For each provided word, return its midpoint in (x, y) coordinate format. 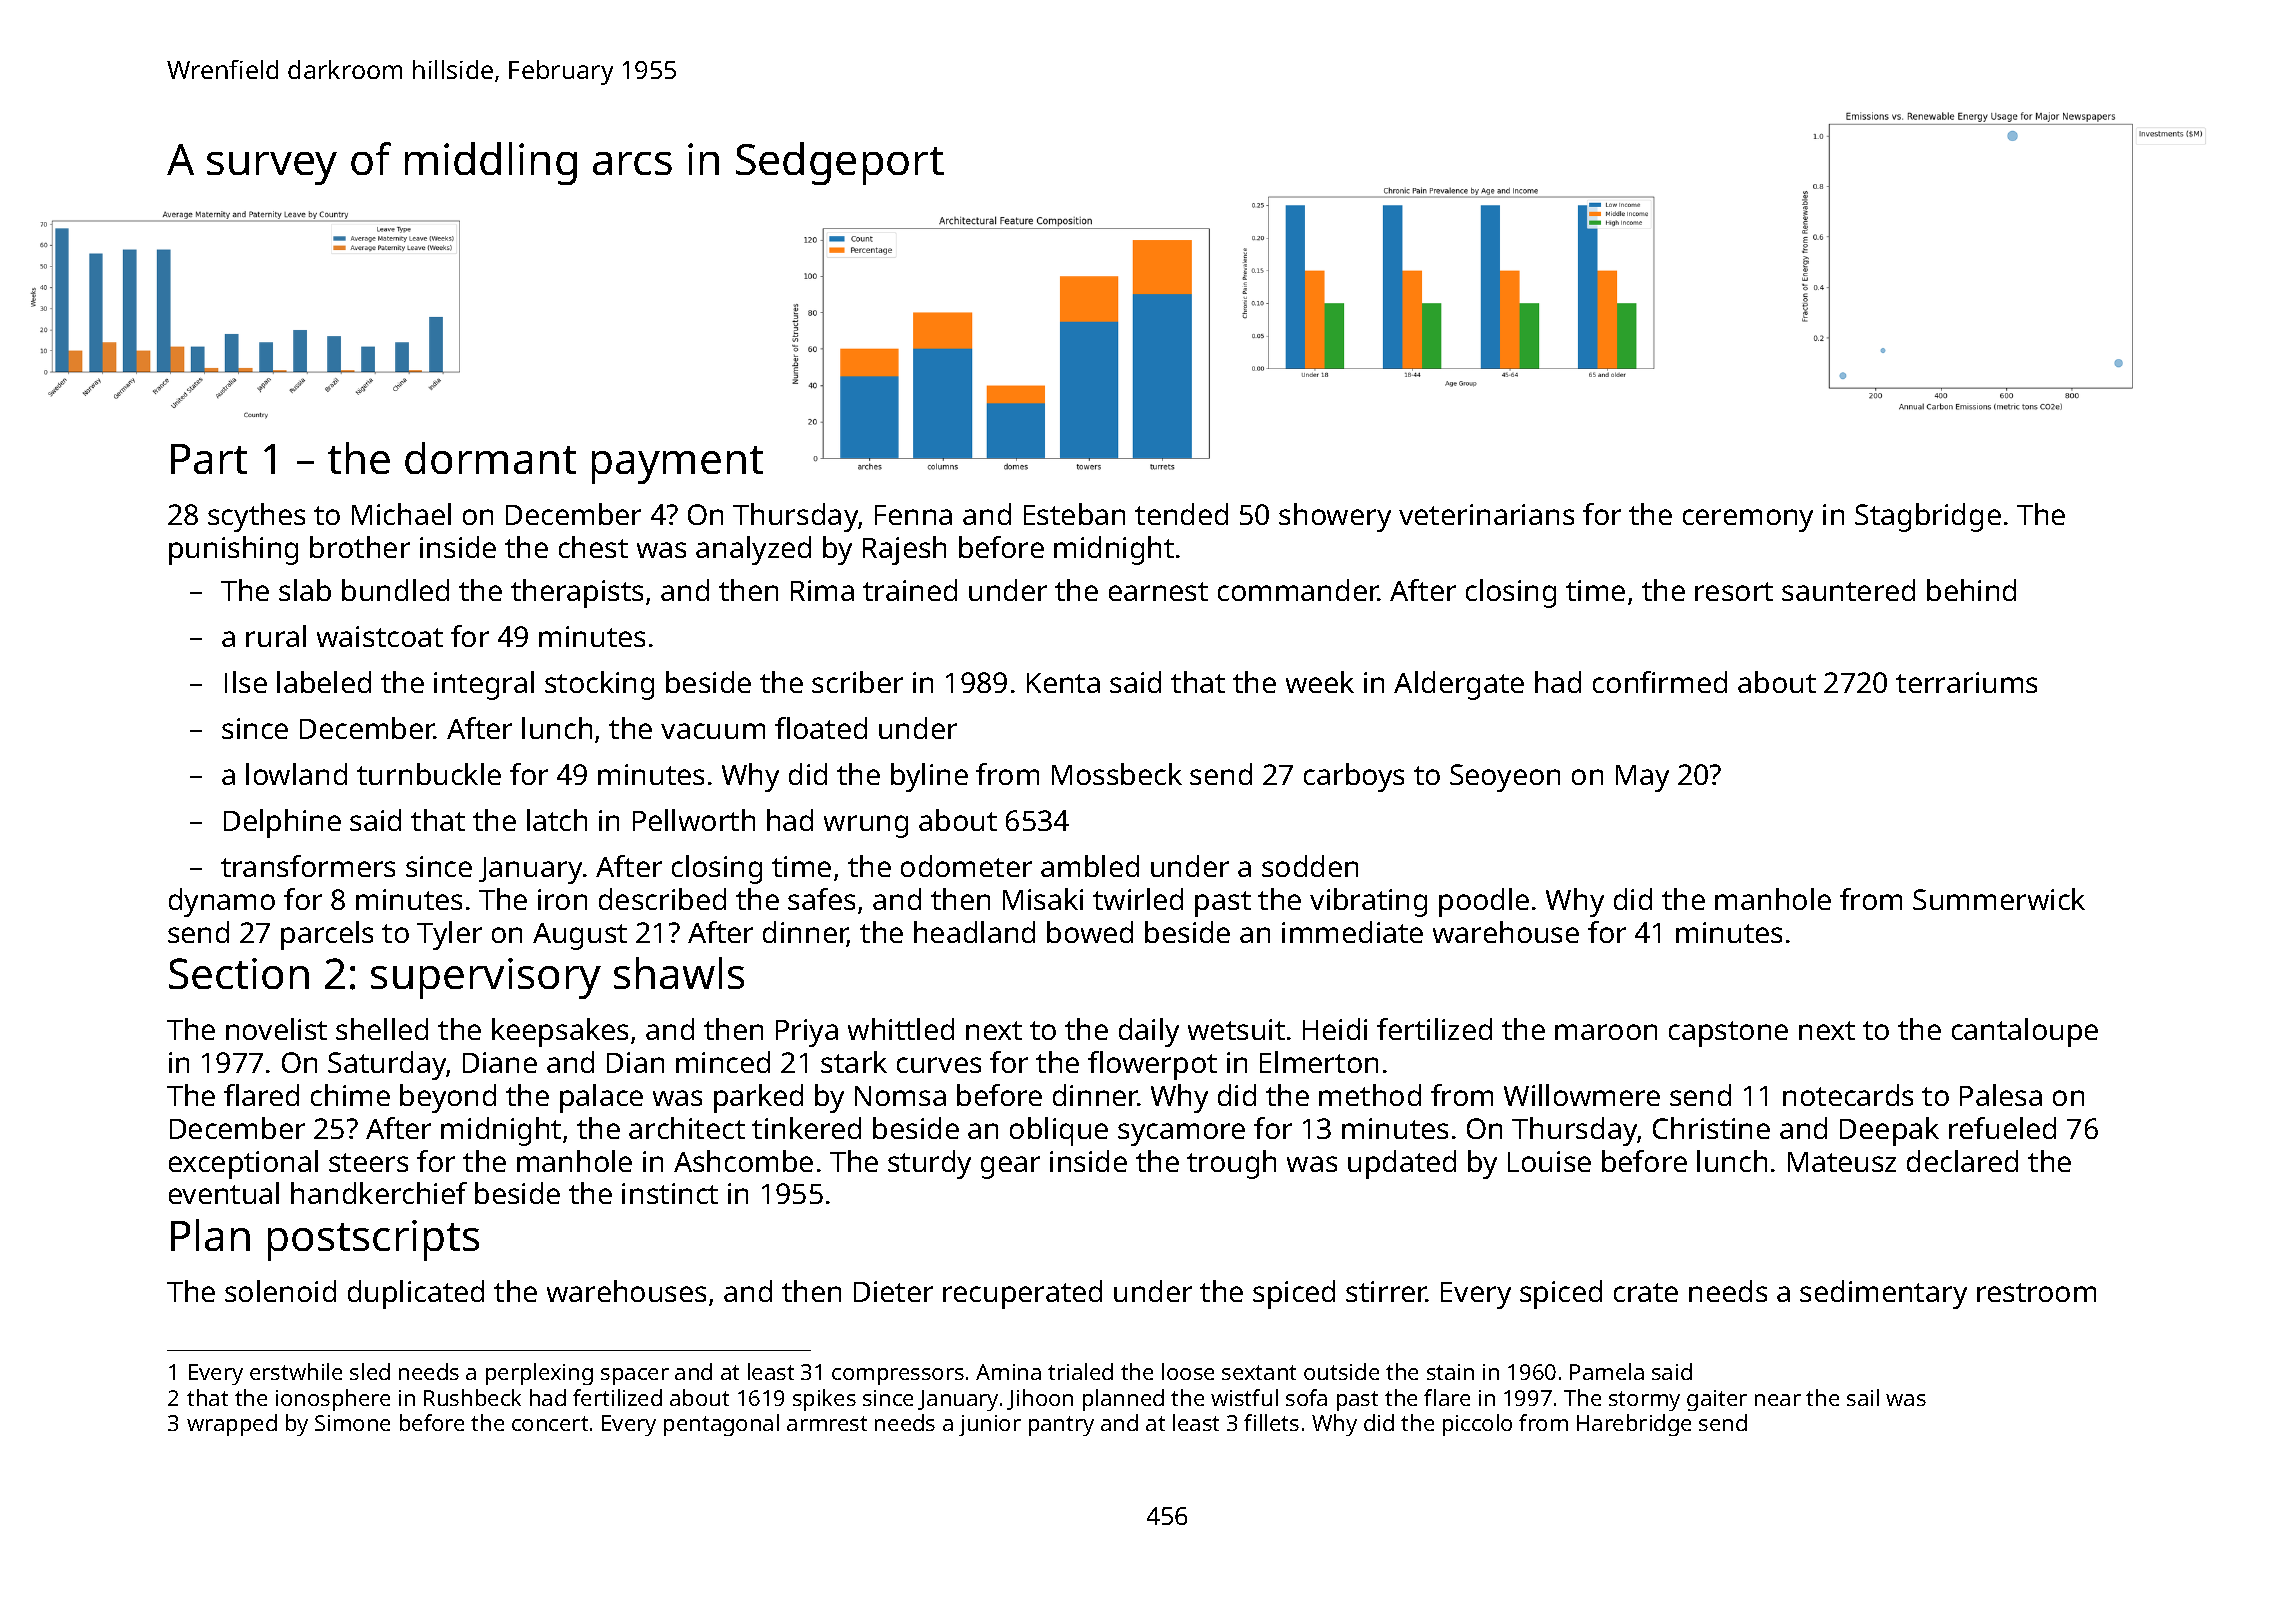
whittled (901, 1029)
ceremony (1748, 520)
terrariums (1966, 682)
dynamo (222, 902)
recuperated (1022, 1294)
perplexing (539, 1374)
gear (1010, 1167)
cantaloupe (2025, 1032)
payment (677, 465)
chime (350, 1095)
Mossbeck (1117, 774)
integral (484, 685)
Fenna (913, 515)
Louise (1549, 1161)
